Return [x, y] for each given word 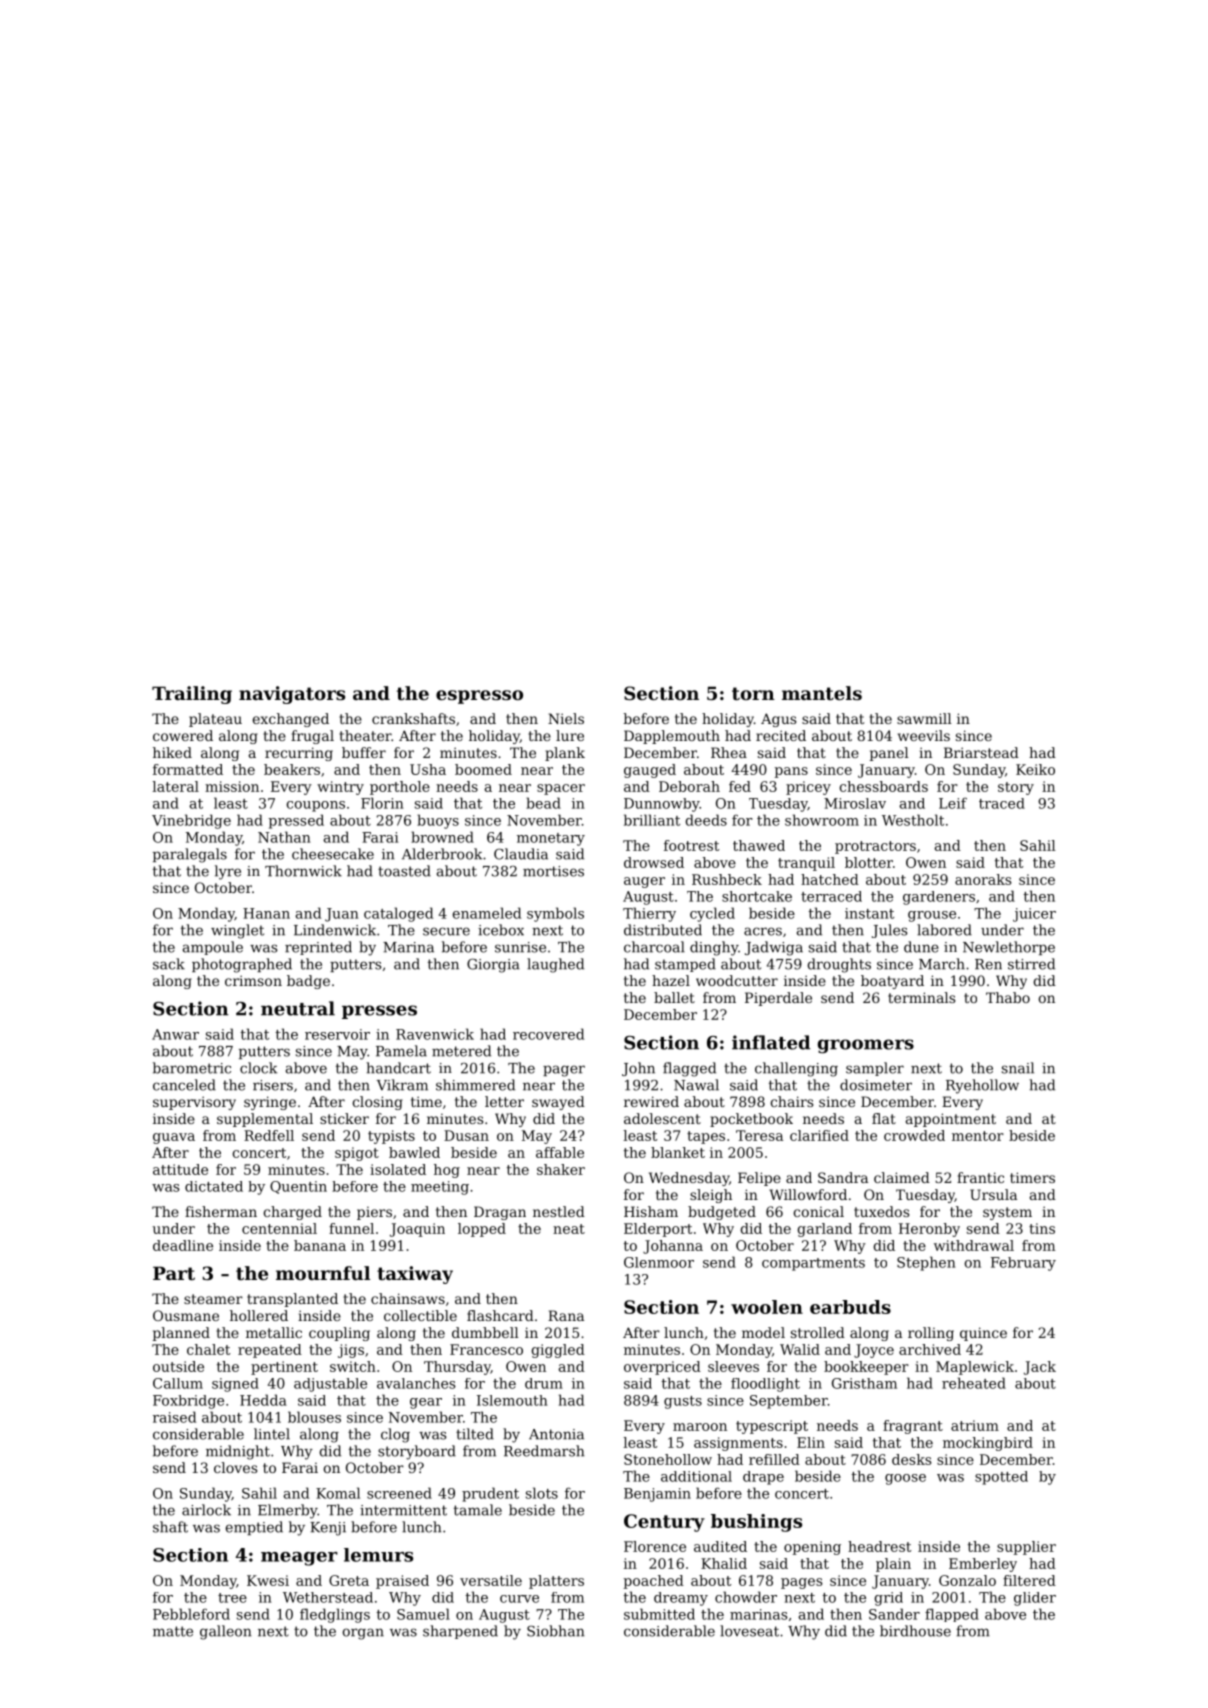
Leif [953, 803]
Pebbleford [191, 1614]
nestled [559, 1211]
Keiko [1035, 769]
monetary [551, 839]
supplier [1026, 1548]
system [1007, 1213]
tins [1042, 1228]
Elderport [658, 1230]
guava [174, 1138]
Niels [566, 718]
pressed [296, 821]
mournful [323, 1273]
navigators [292, 695]
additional [696, 1476]
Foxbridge [188, 1402]
